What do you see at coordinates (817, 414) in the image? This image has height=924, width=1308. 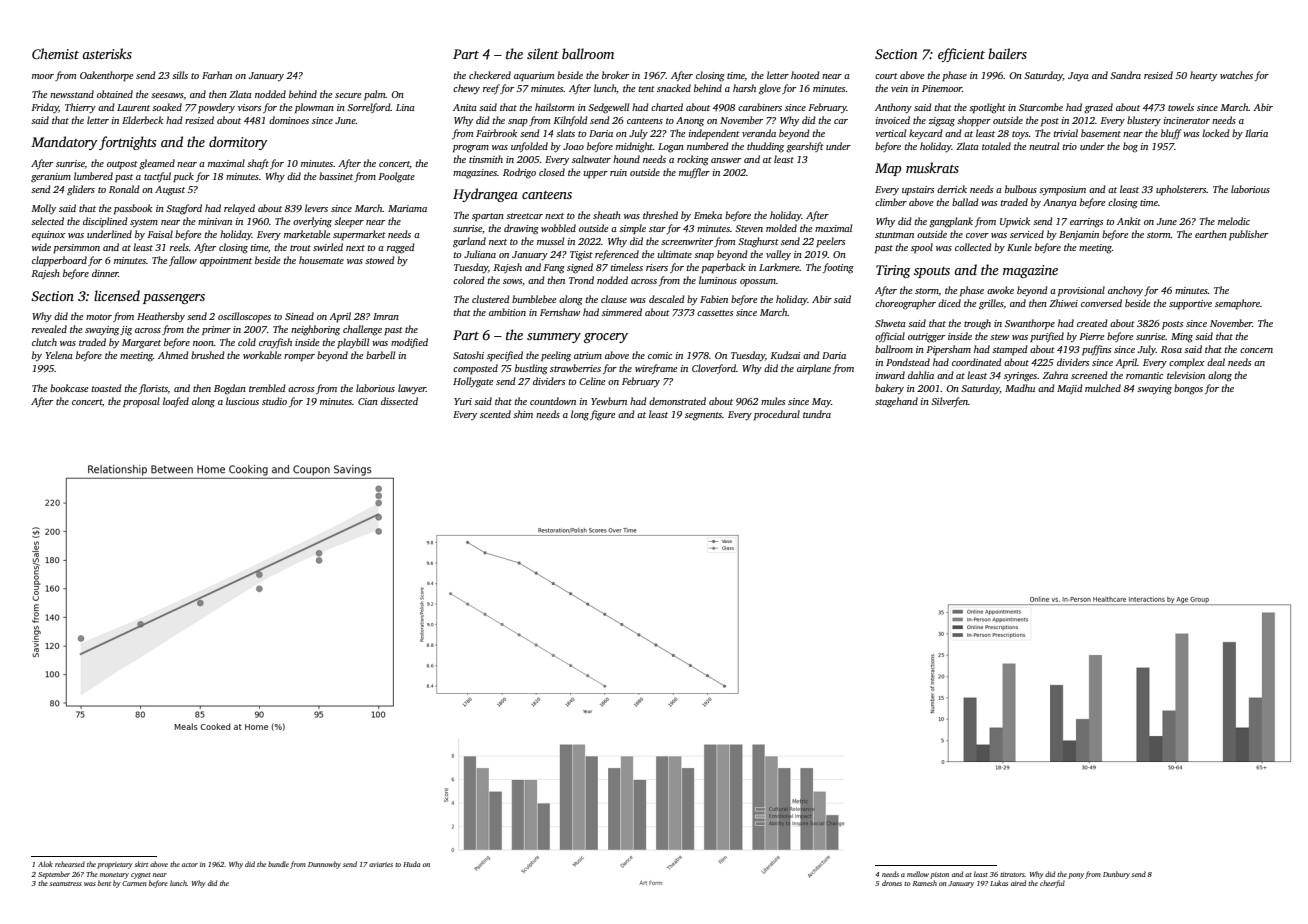 I see `tundra` at bounding box center [817, 414].
